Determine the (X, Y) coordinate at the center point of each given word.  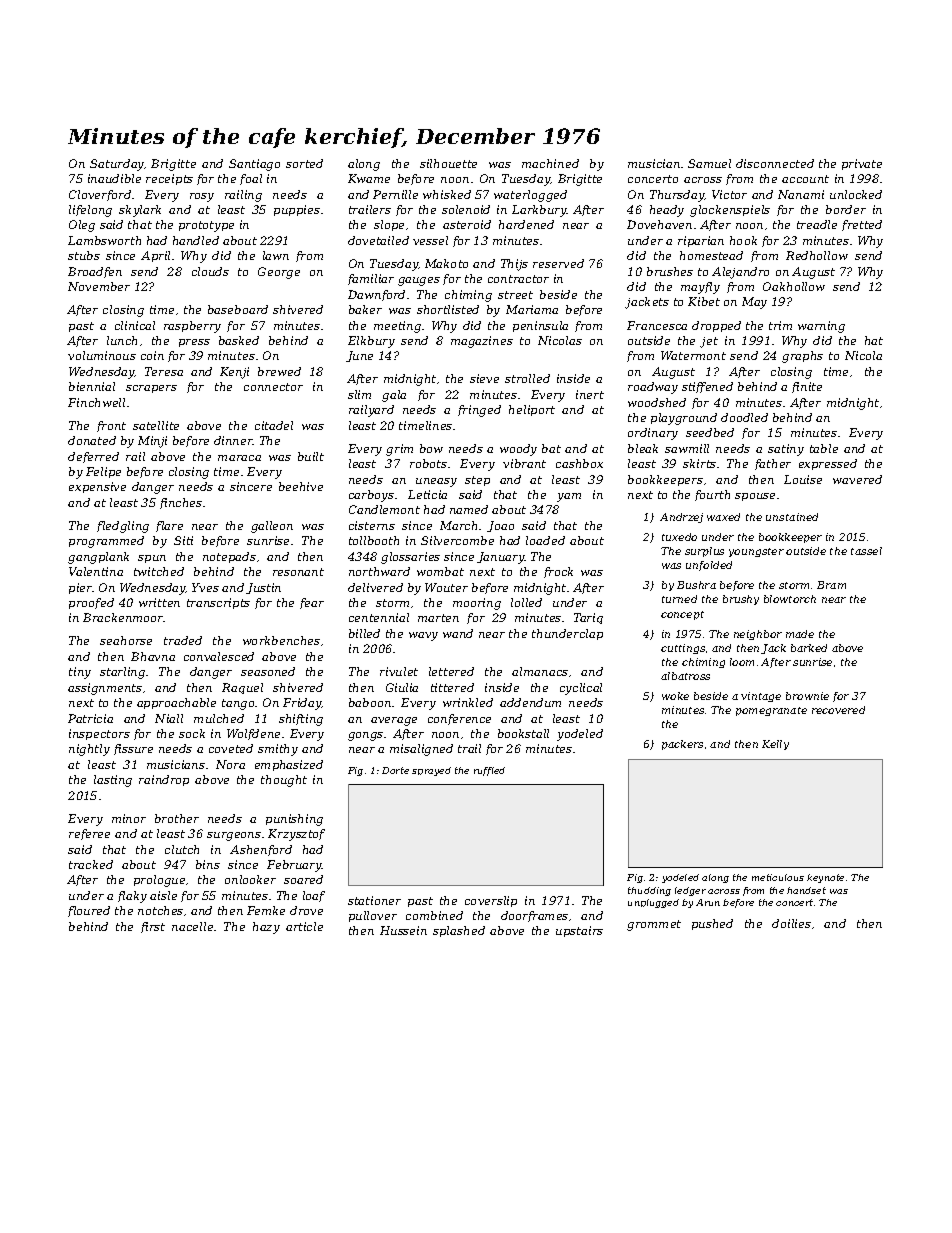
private (862, 164)
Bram (831, 585)
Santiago (254, 165)
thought (284, 781)
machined (550, 163)
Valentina (96, 571)
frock (558, 572)
